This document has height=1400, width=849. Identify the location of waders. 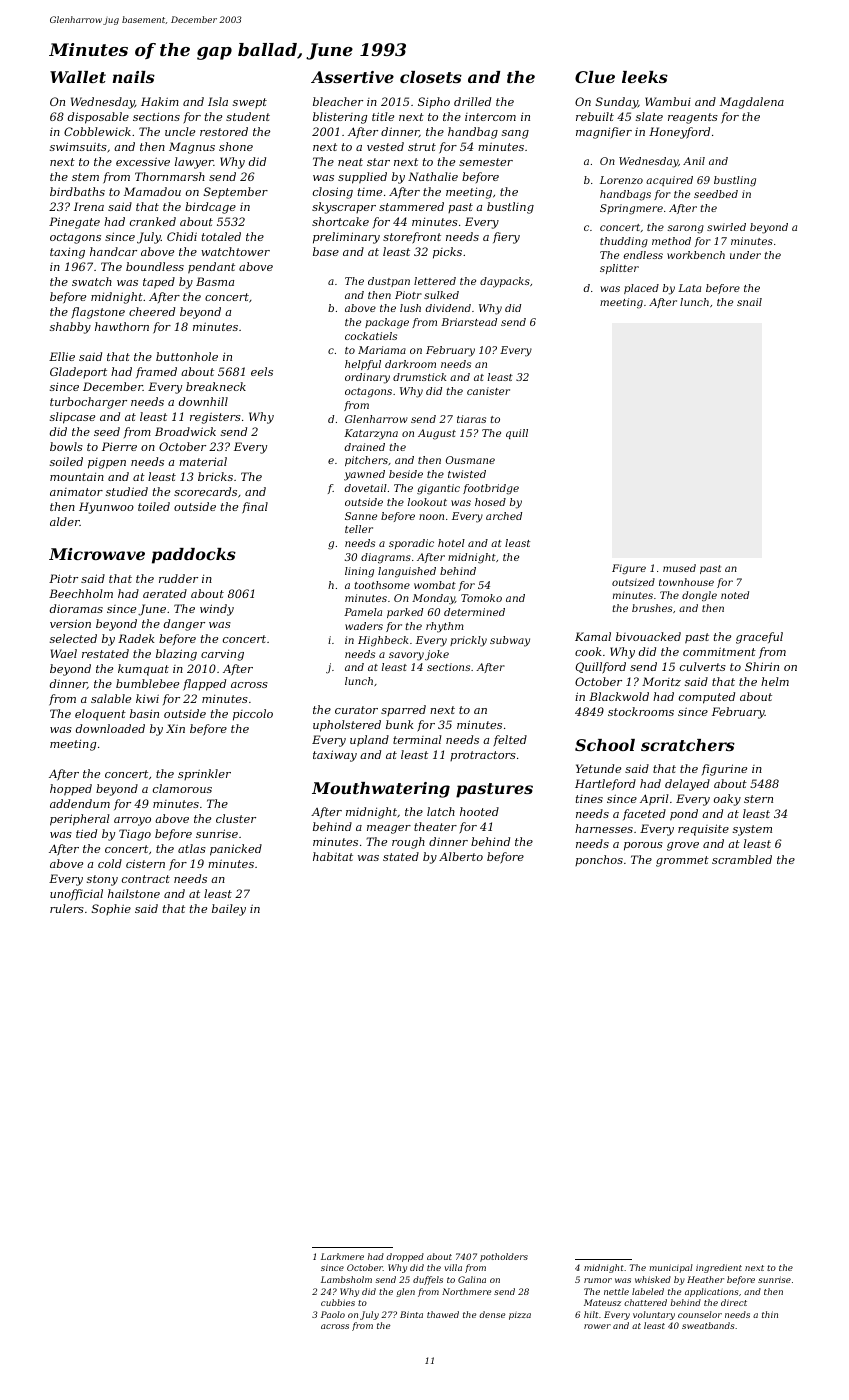
(364, 626).
